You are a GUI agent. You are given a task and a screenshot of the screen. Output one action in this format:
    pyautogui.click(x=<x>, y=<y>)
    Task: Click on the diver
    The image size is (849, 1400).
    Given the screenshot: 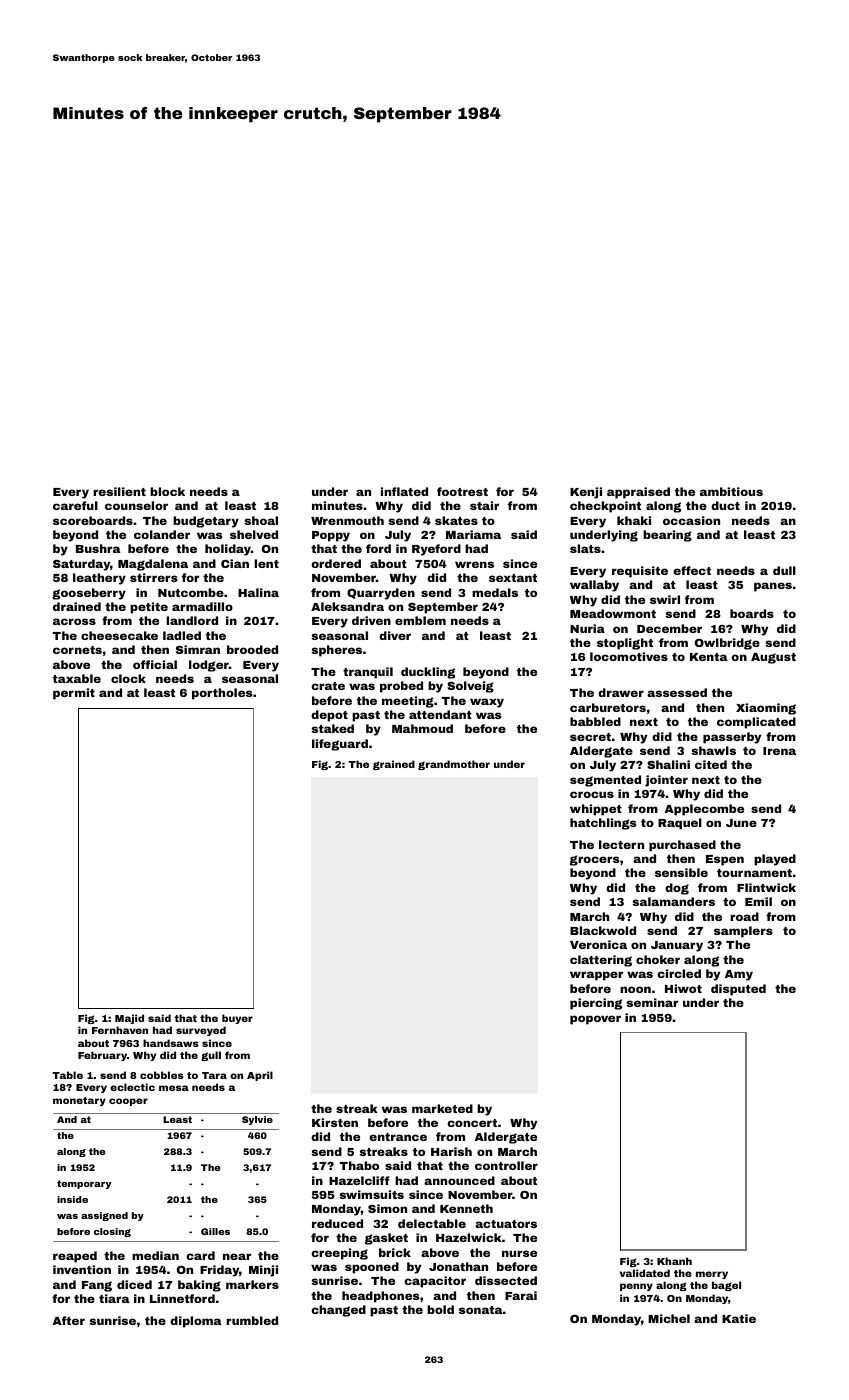 What is the action you would take?
    pyautogui.click(x=395, y=635)
